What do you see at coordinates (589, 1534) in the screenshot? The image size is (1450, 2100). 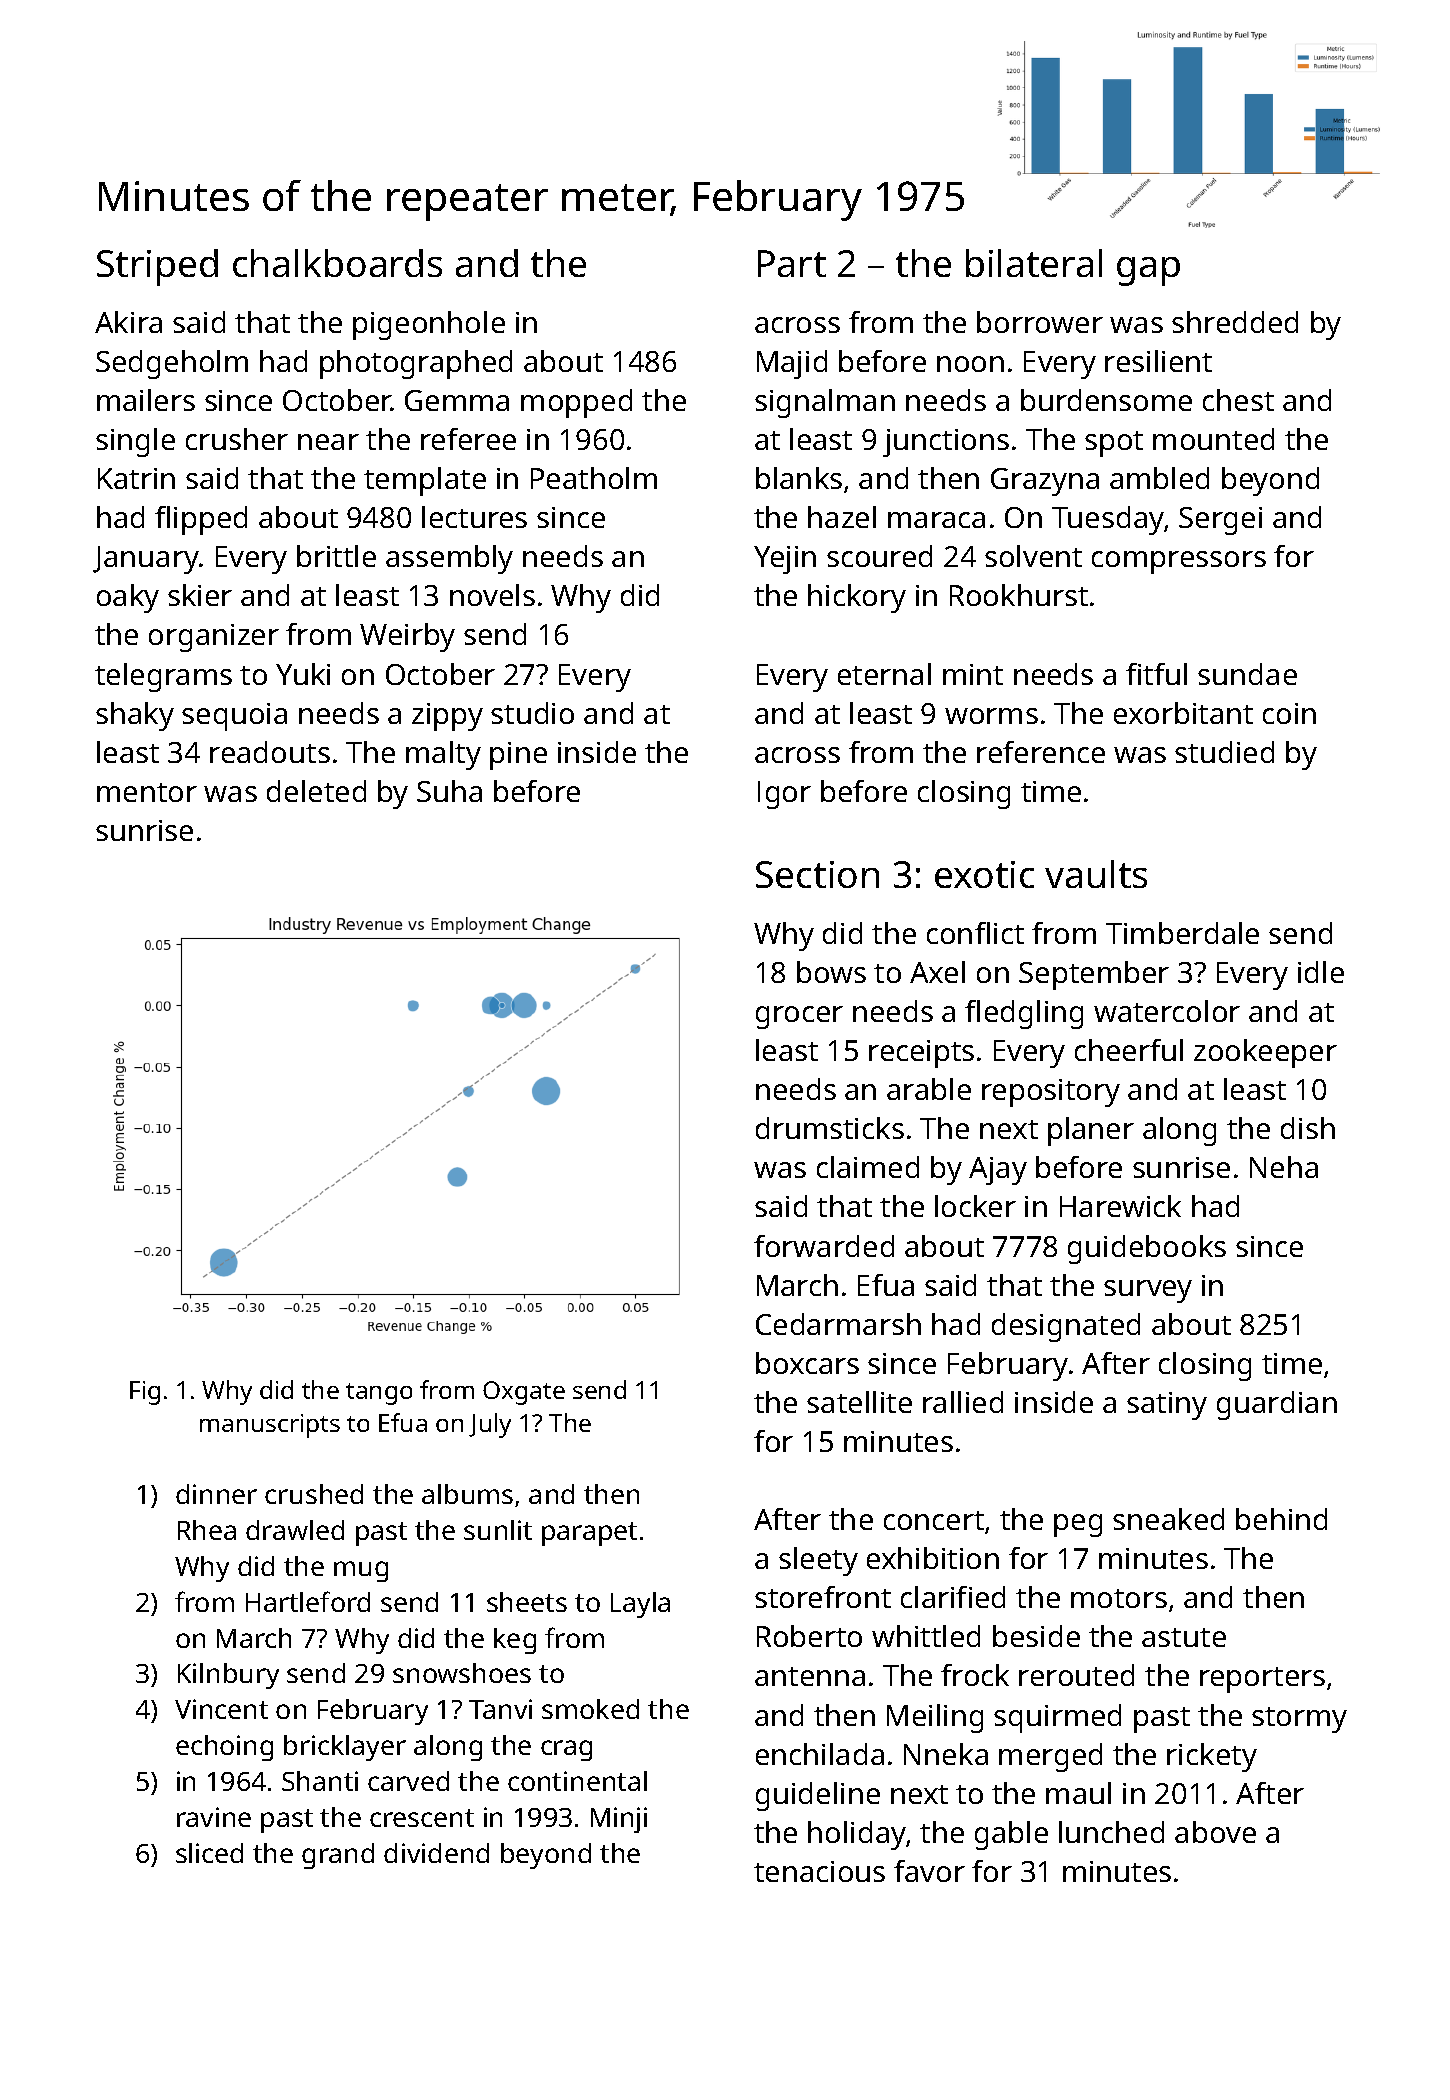 I see `parapet` at bounding box center [589, 1534].
